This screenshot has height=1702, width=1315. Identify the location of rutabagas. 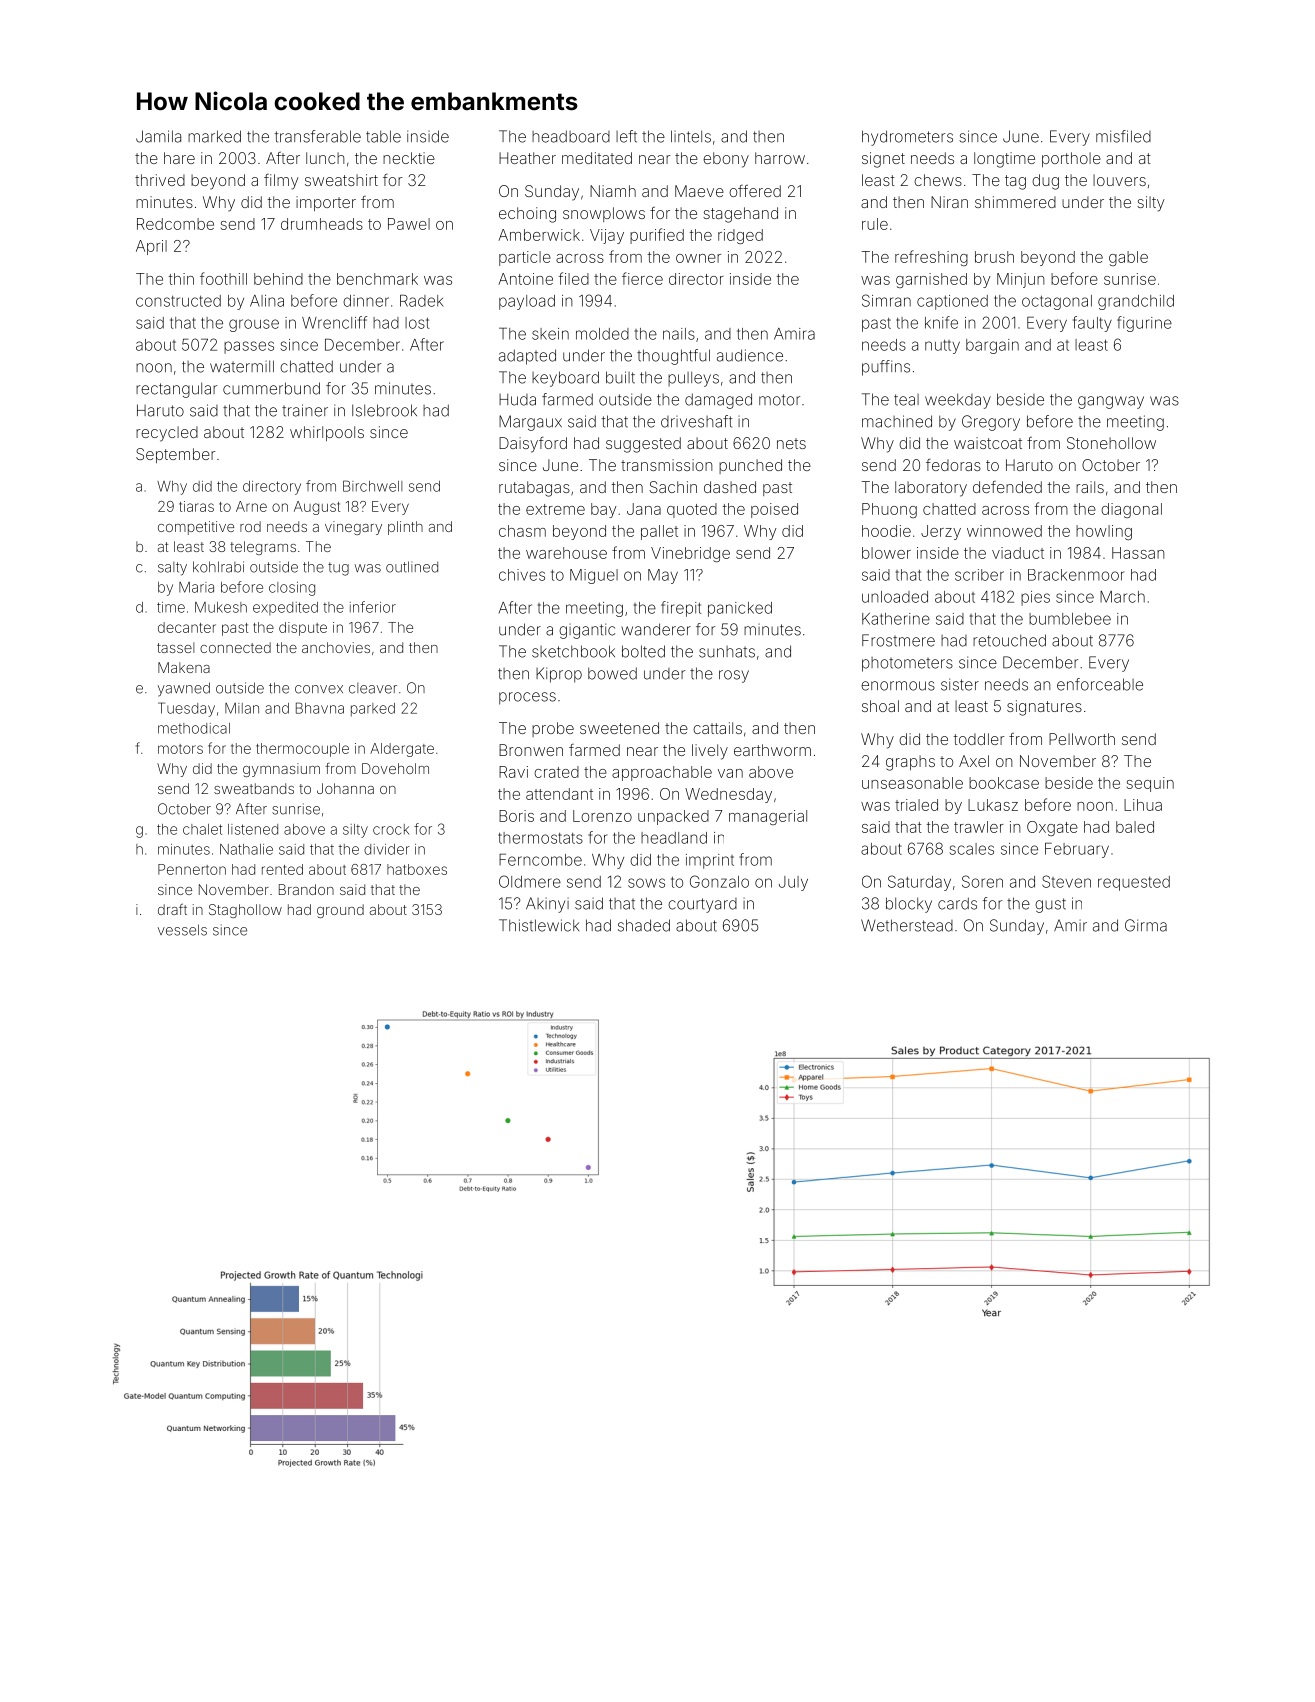
(534, 489).
